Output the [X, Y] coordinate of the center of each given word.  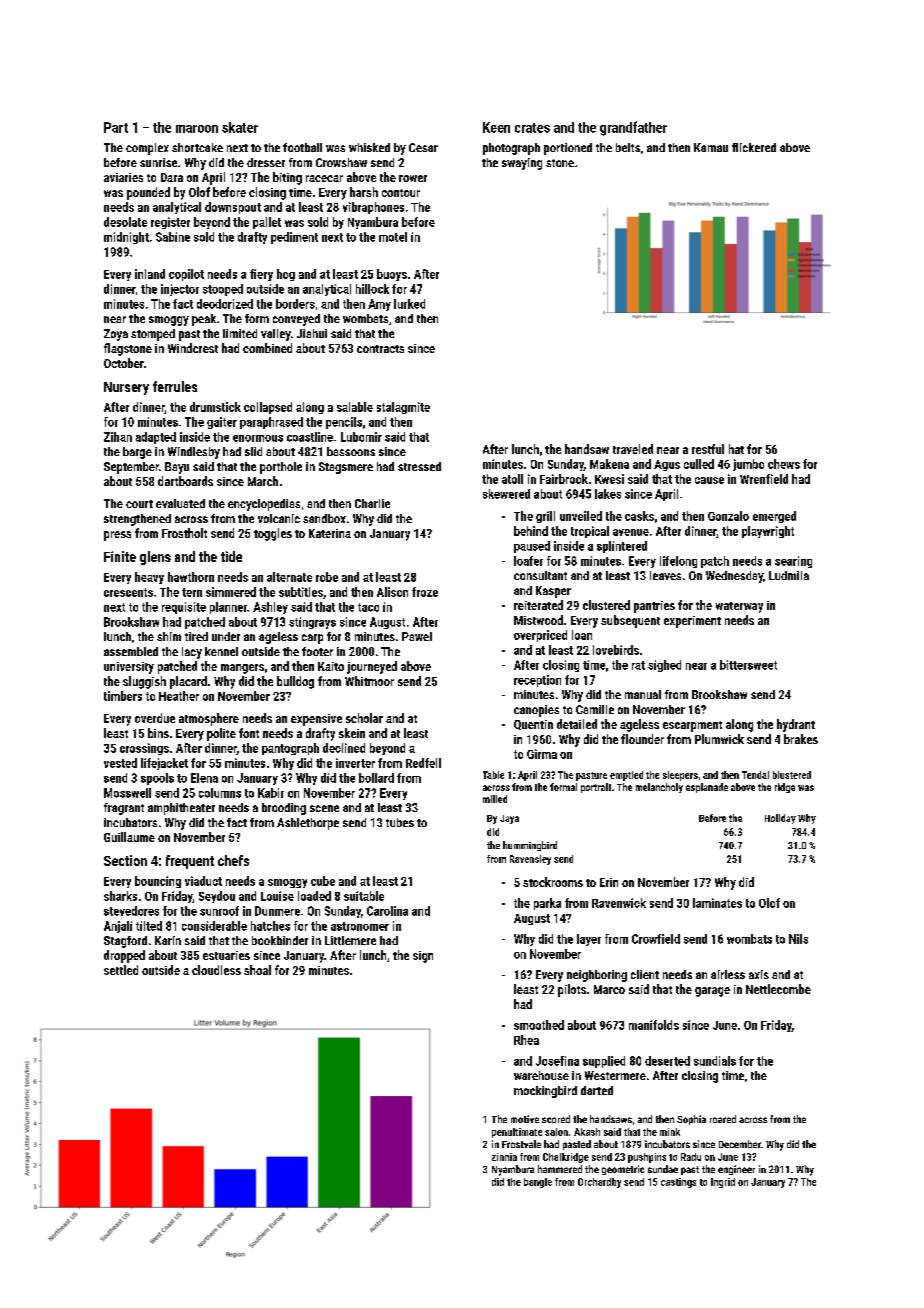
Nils [798, 939]
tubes [400, 822]
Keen [496, 127]
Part [116, 127]
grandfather [633, 128]
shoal [257, 970]
